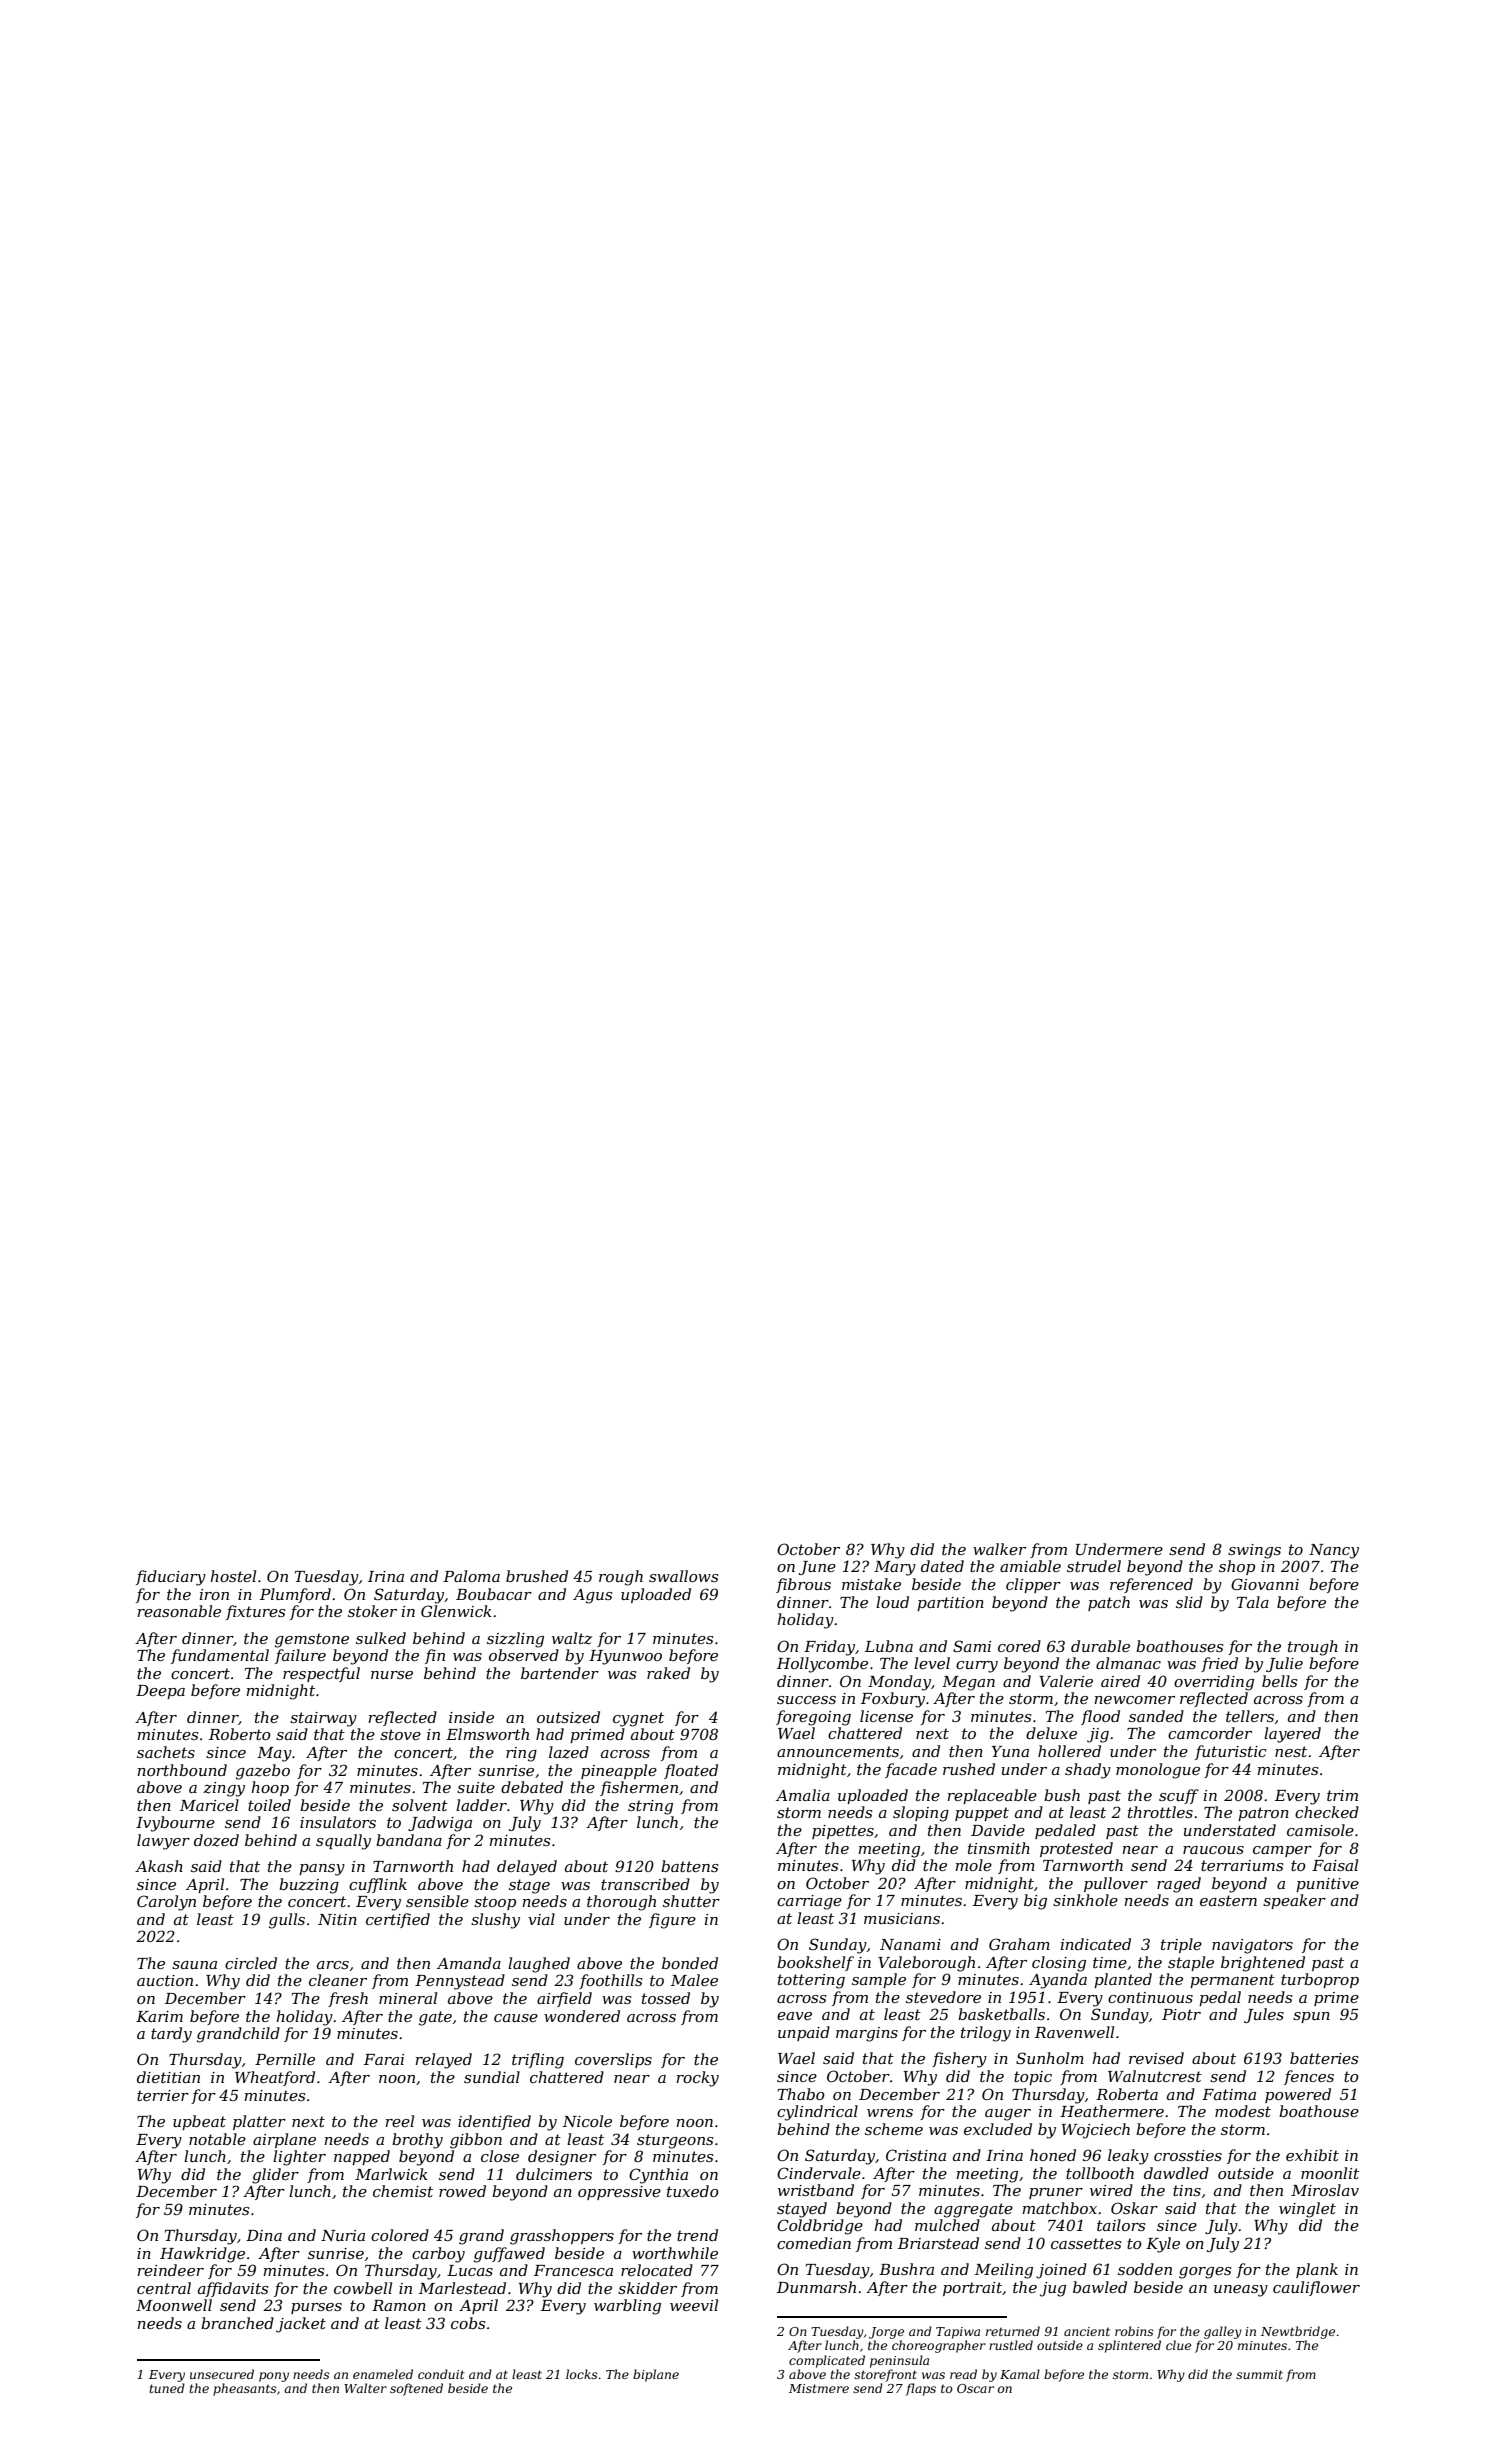  Describe the element at coordinates (217, 2139) in the image. I see `notable` at that location.
